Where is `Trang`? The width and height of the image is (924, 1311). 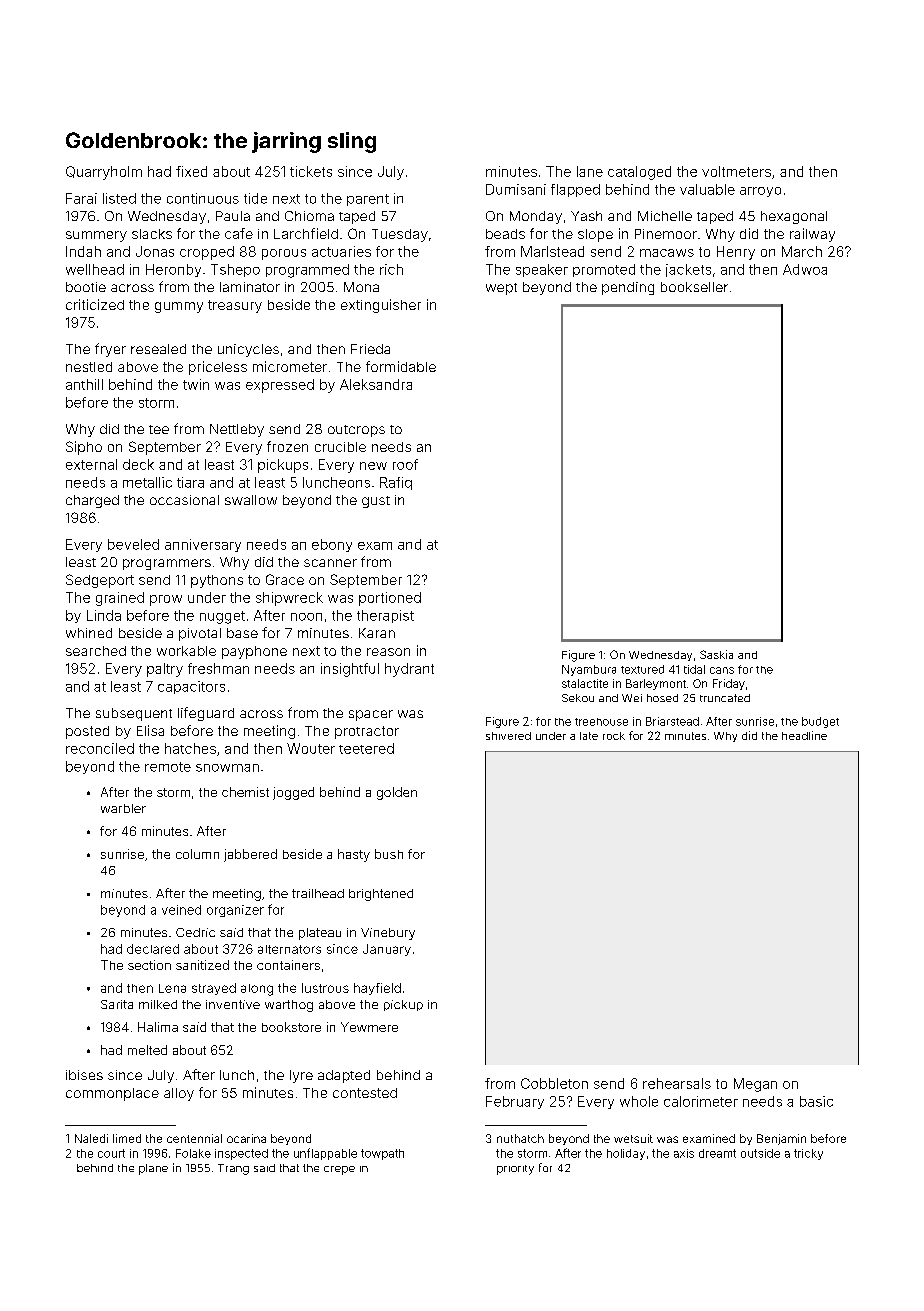 Trang is located at coordinates (233, 1169).
